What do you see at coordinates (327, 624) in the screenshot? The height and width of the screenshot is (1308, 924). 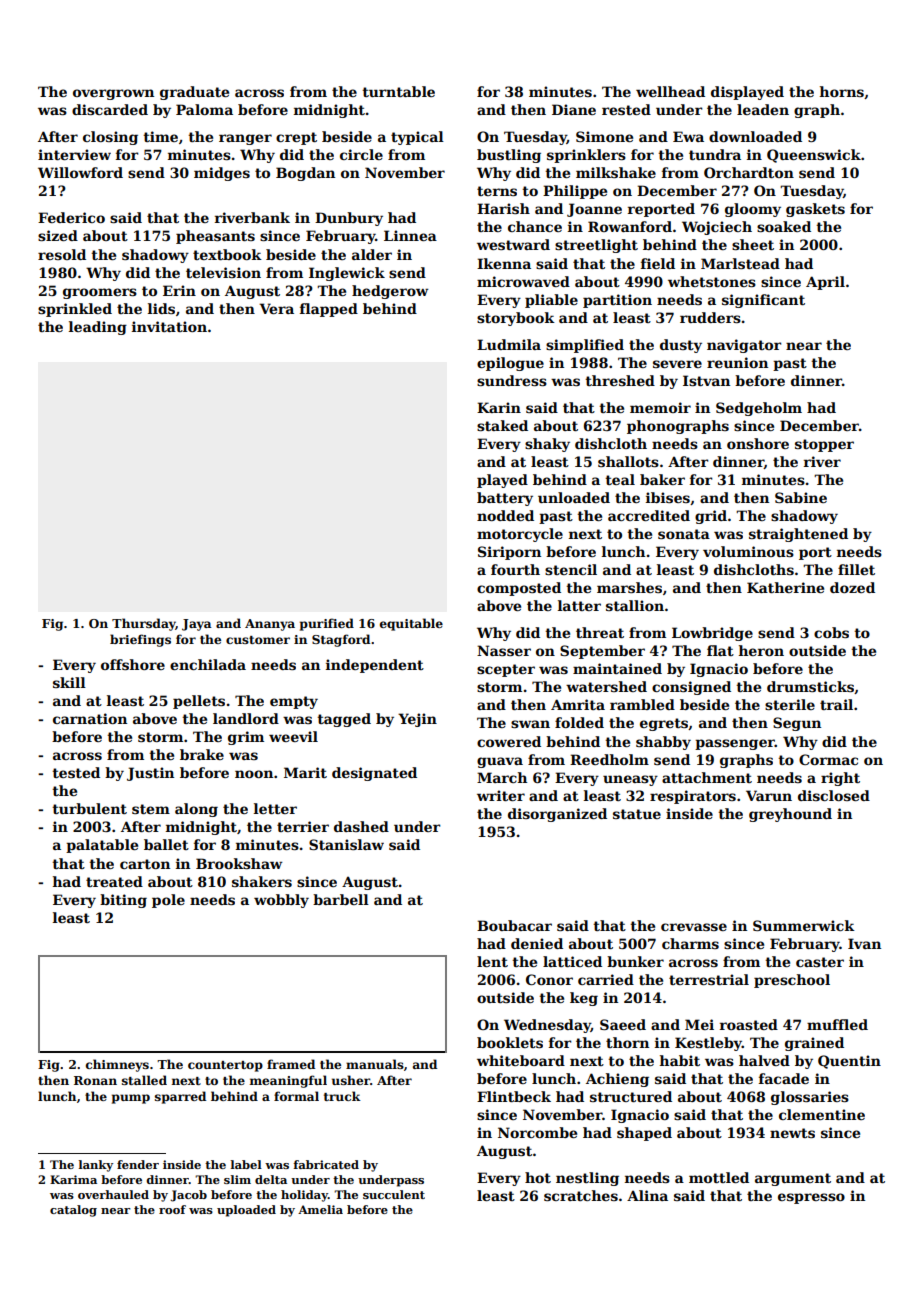 I see `purified` at bounding box center [327, 624].
